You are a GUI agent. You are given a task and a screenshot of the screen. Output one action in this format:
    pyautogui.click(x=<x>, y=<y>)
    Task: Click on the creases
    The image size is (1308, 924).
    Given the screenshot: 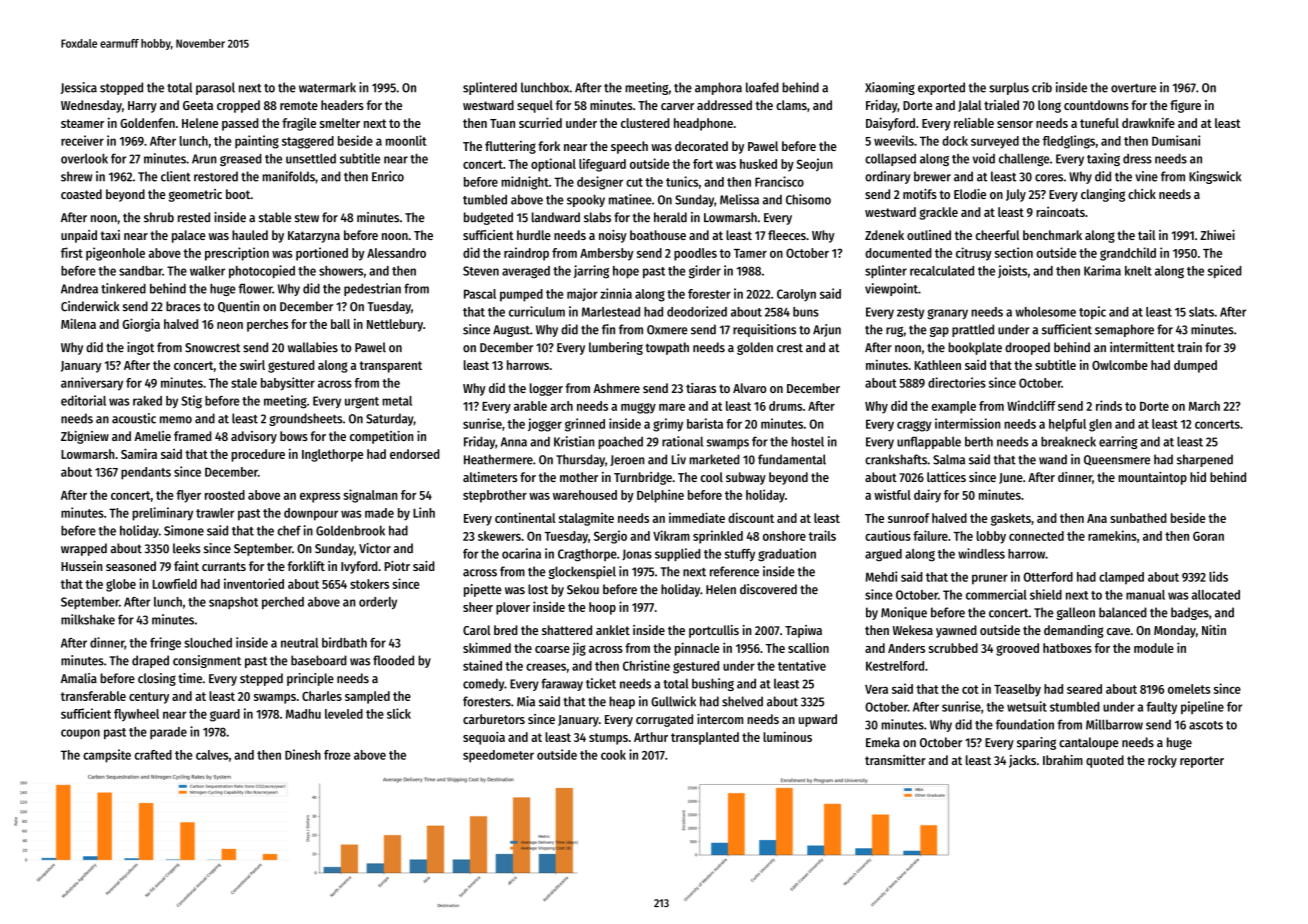 What is the action you would take?
    pyautogui.click(x=546, y=667)
